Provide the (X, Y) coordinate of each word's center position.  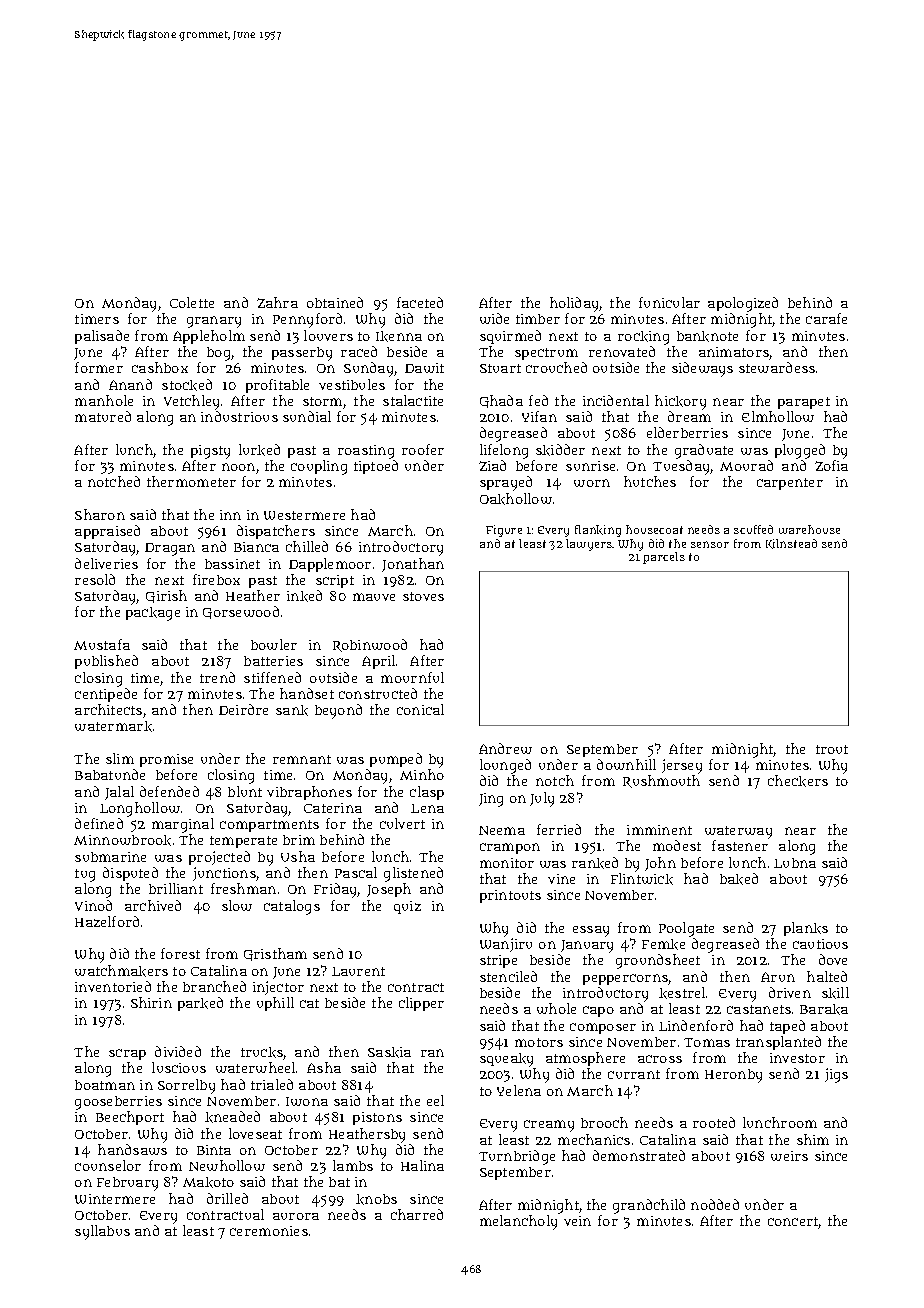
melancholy (518, 1222)
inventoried (113, 986)
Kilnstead (791, 544)
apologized (743, 304)
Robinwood (370, 645)
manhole (104, 400)
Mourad (746, 465)
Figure (504, 531)
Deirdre (243, 709)
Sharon (100, 514)
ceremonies (269, 1231)
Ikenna (399, 336)
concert (793, 1223)
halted (827, 976)
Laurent (358, 971)
